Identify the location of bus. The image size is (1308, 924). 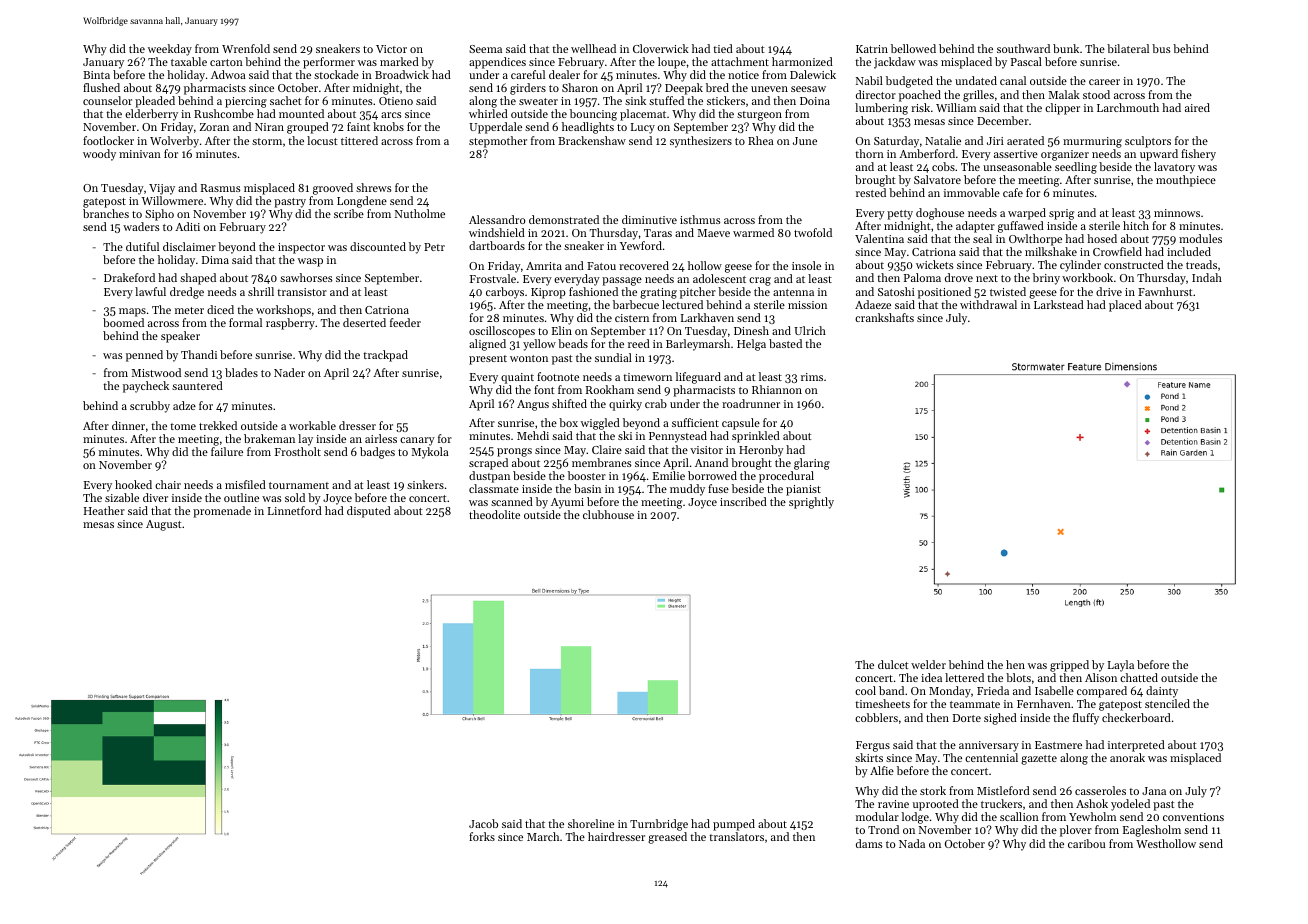
(1161, 48).
